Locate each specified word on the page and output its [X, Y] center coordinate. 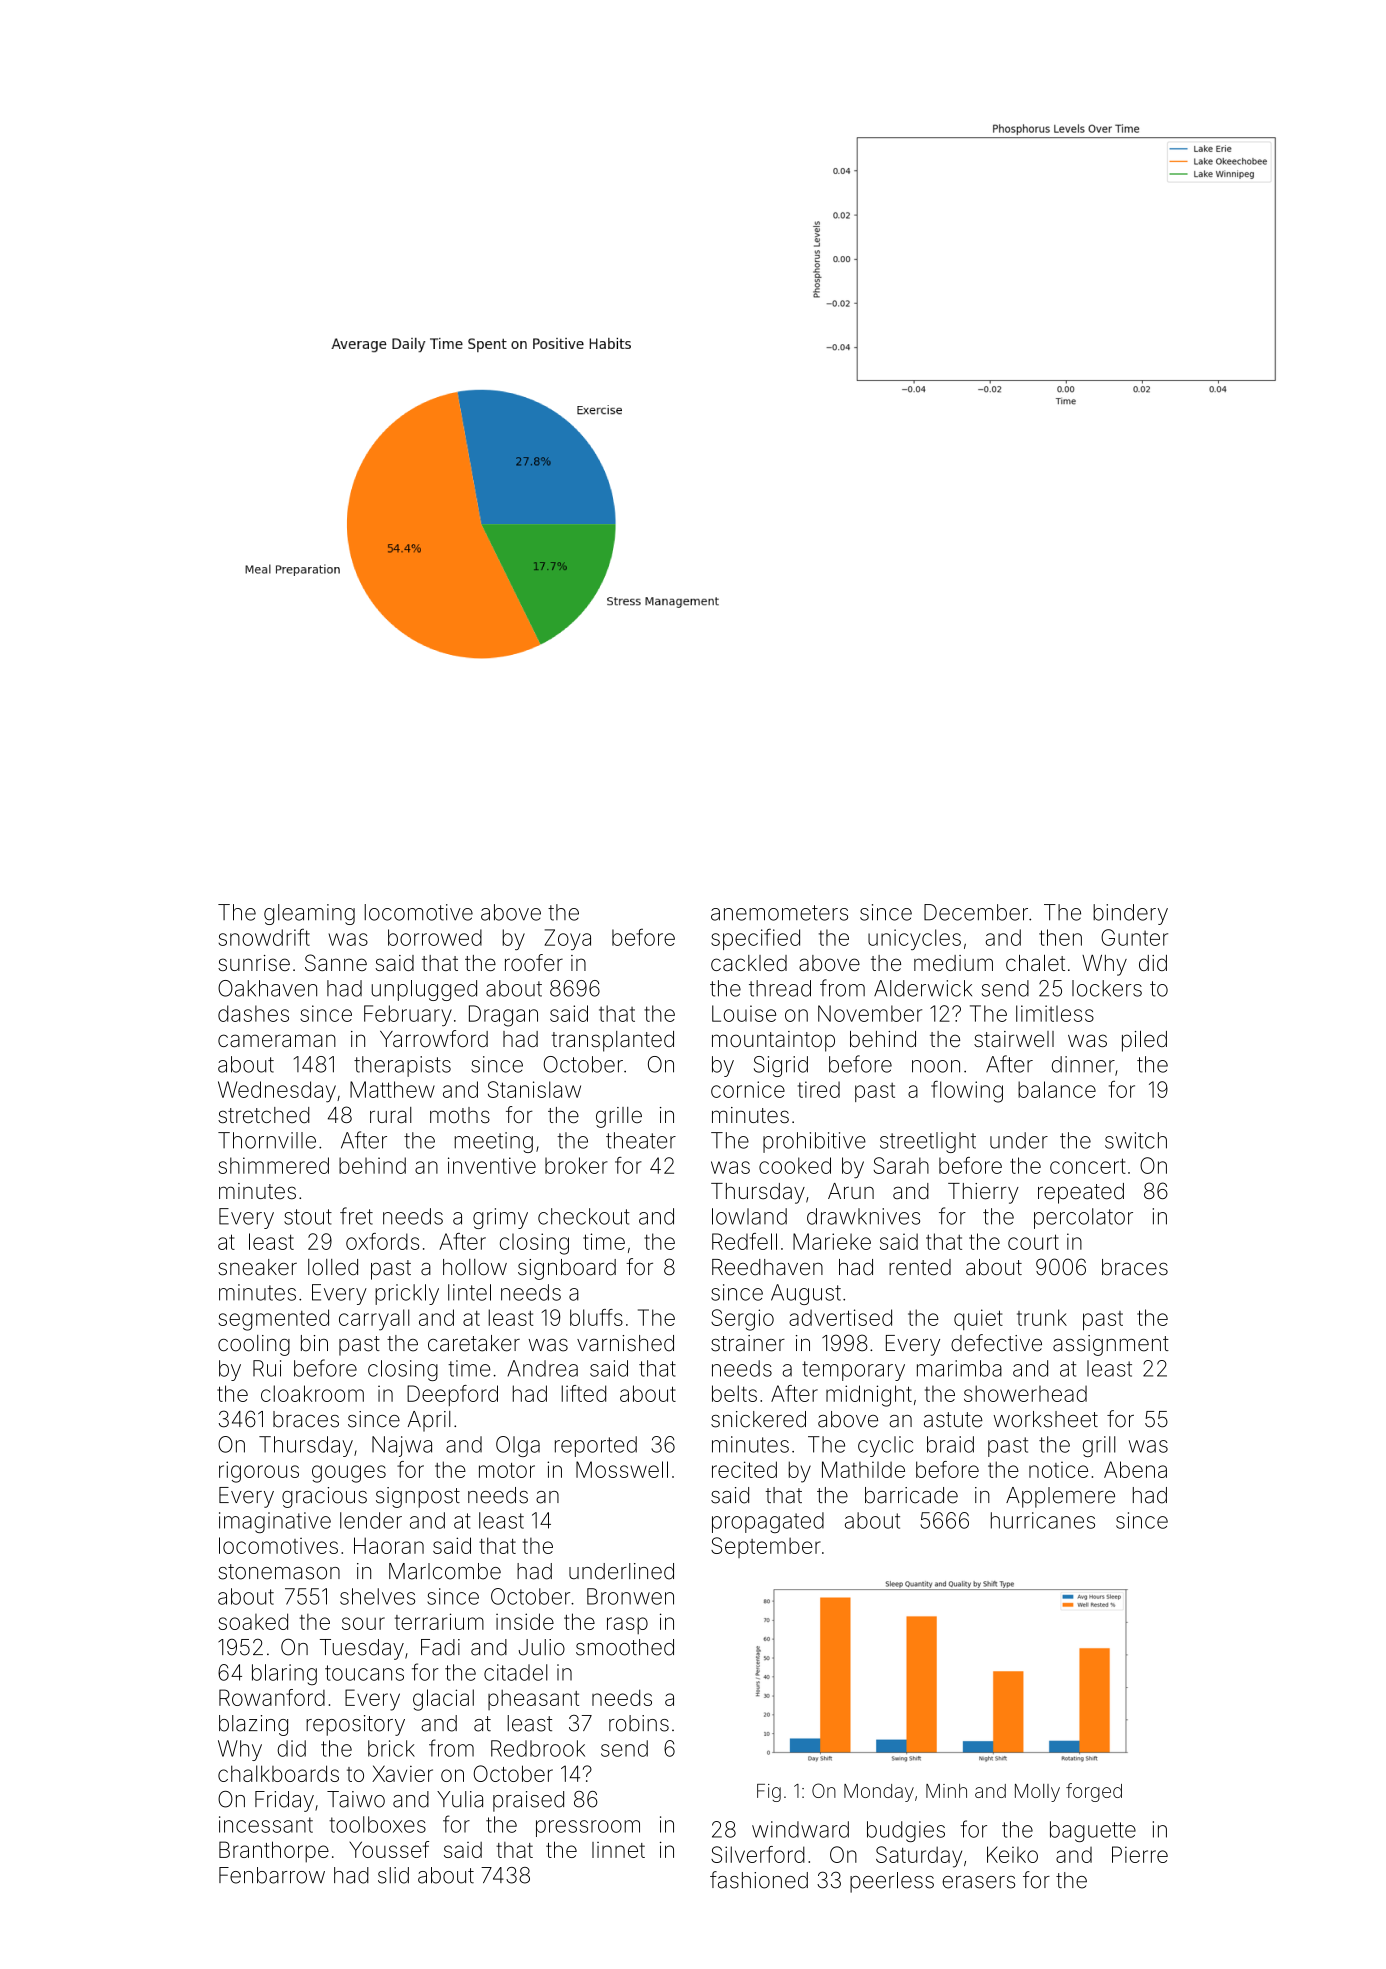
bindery [1130, 914]
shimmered [273, 1165]
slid [393, 1875]
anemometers [779, 913]
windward [800, 1829]
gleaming [309, 914]
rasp [627, 1625]
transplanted [612, 1041]
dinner [1083, 1064]
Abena [1135, 1469]
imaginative [275, 1522]
